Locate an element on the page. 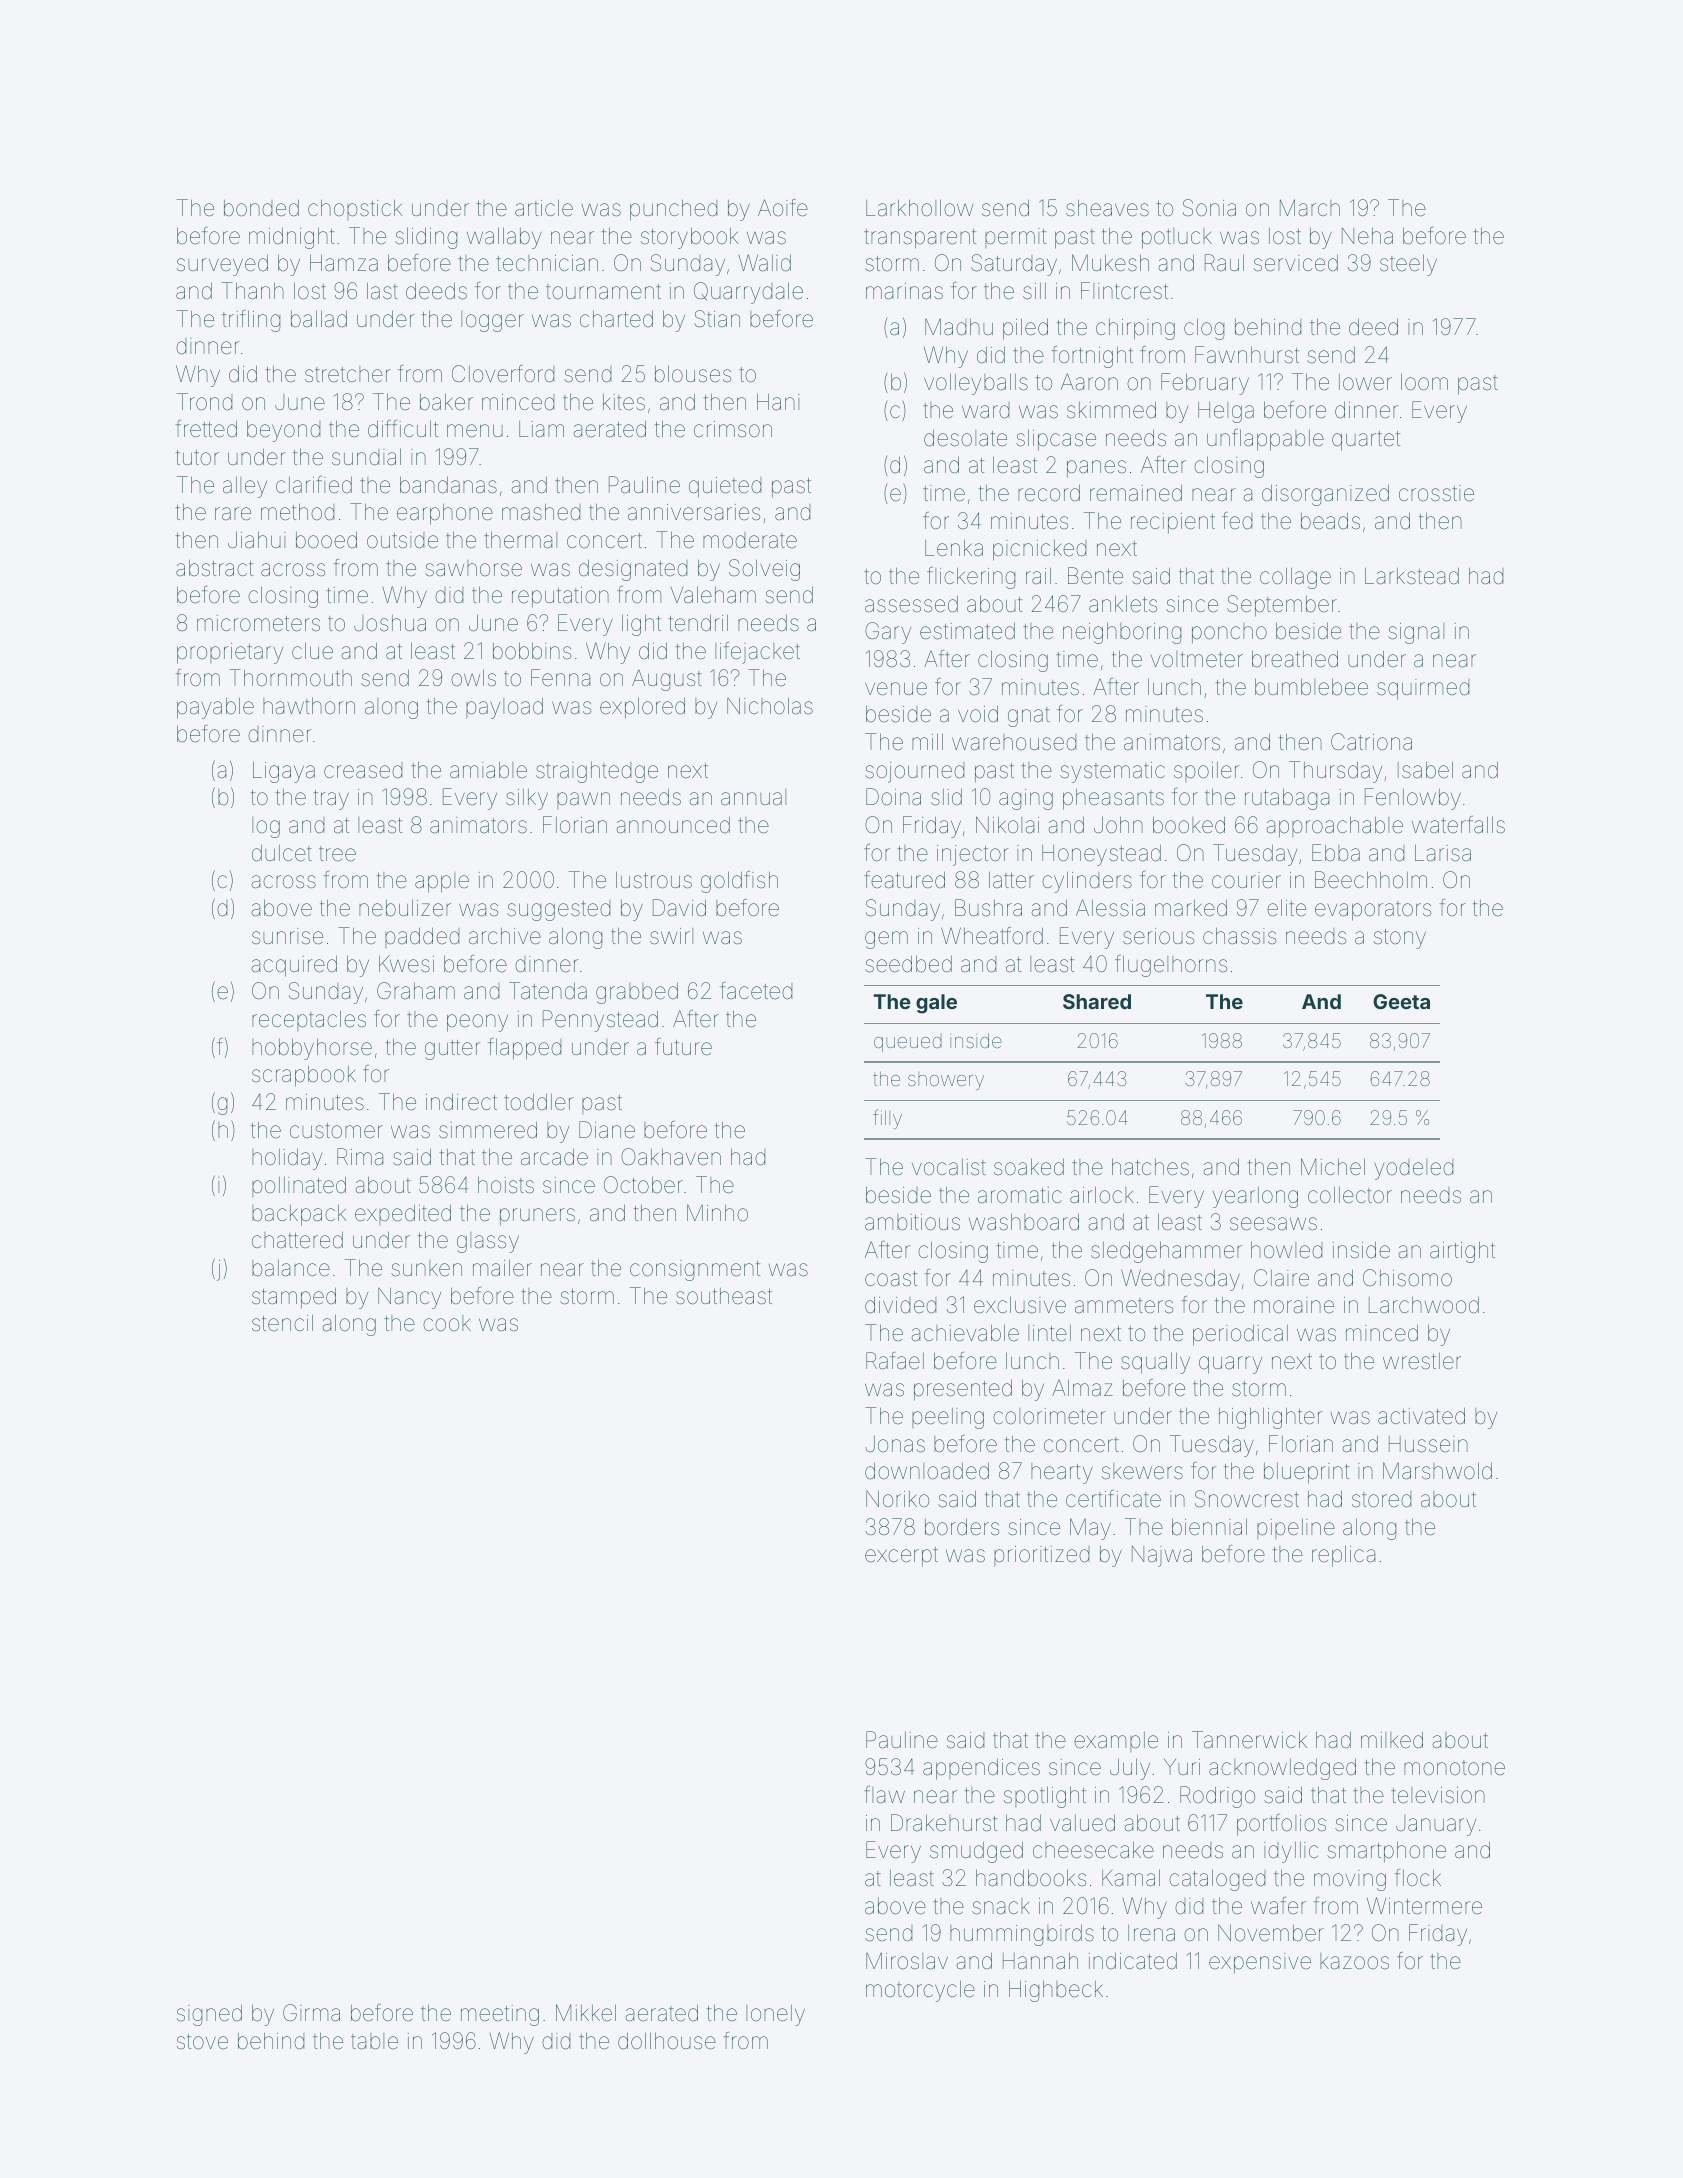 The image size is (1683, 2178). stretcher is located at coordinates (348, 374).
